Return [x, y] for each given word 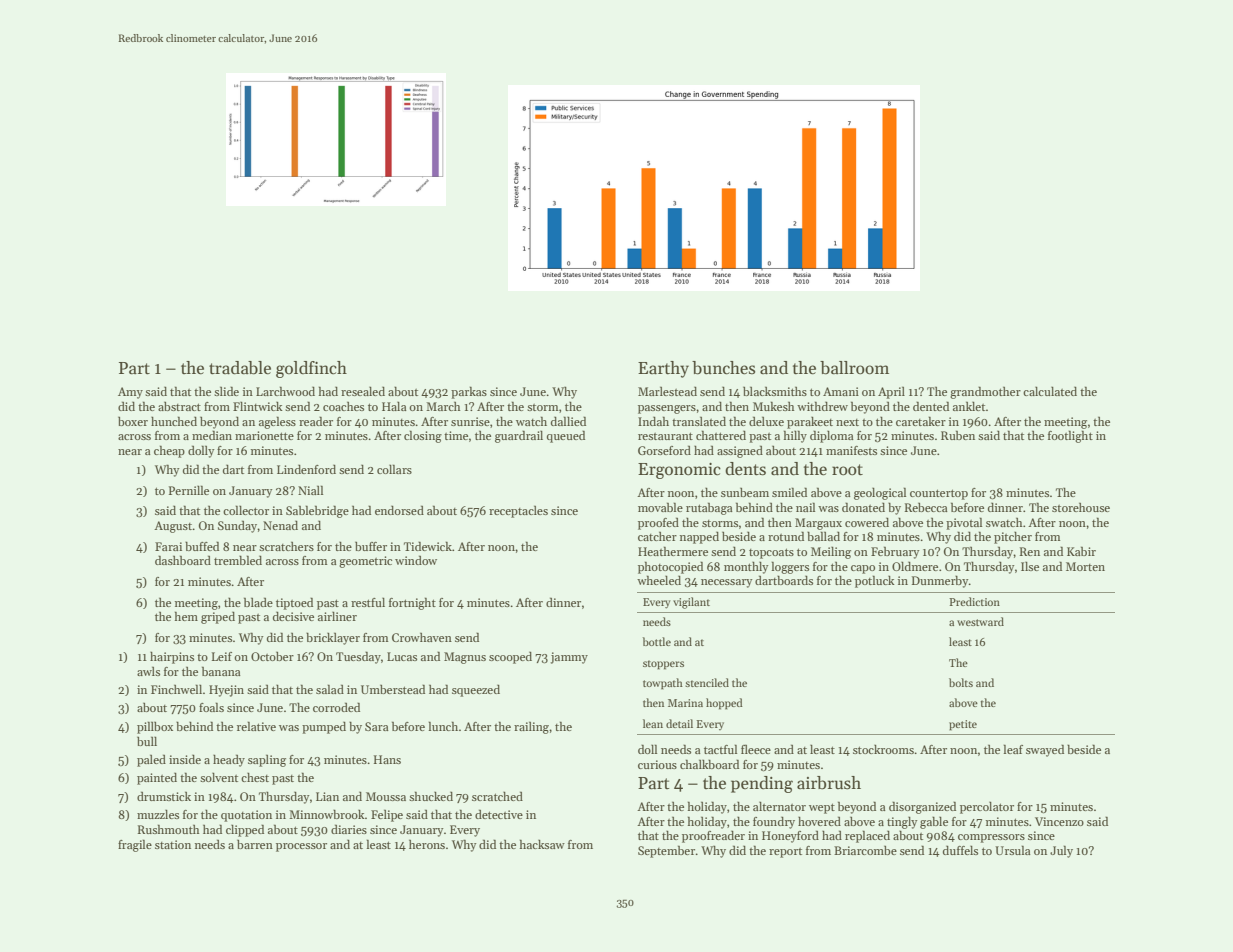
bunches [723, 368]
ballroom [854, 368]
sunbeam [745, 492]
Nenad [280, 525]
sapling [267, 760]
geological [880, 493]
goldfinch [311, 369]
